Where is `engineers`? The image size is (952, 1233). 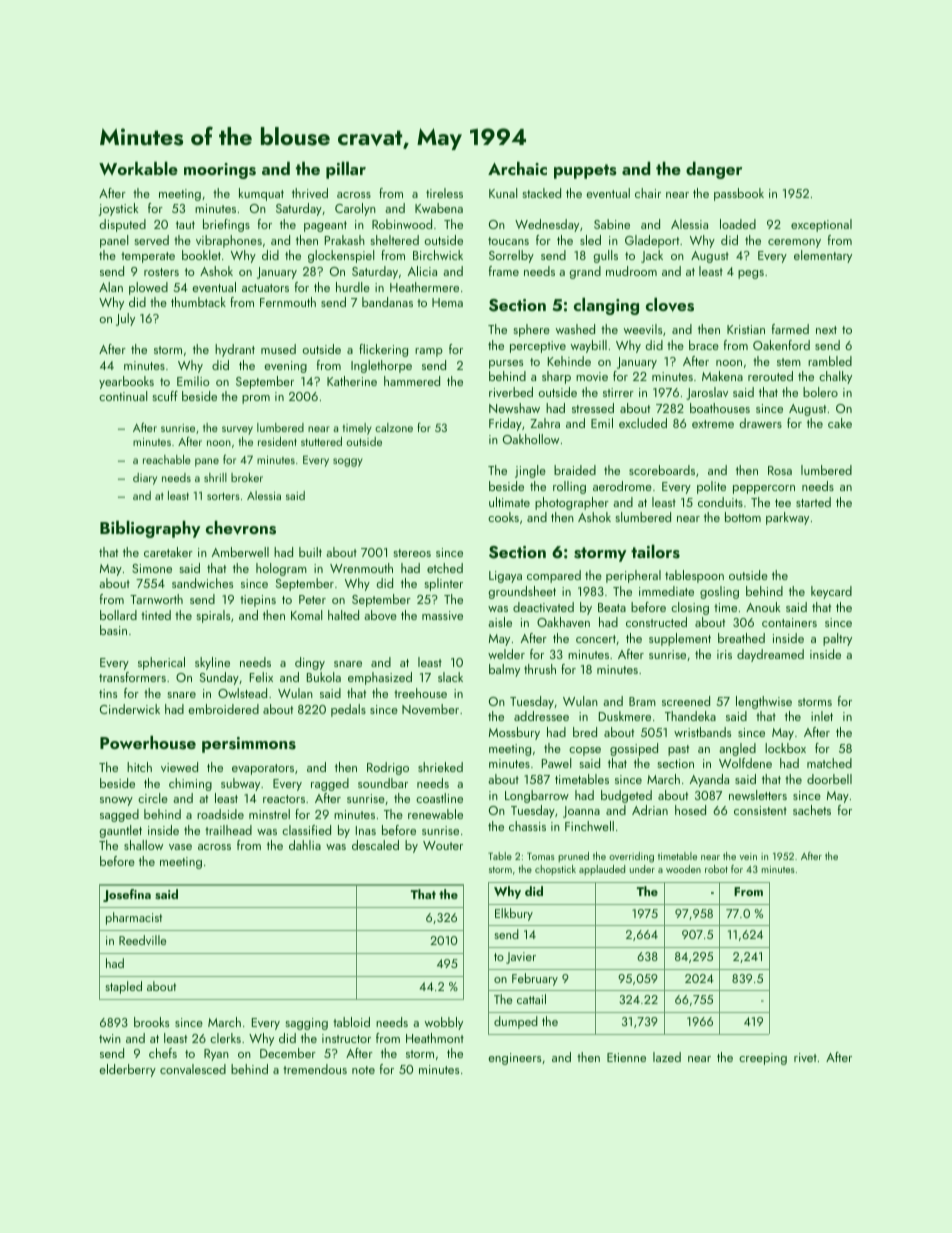
engineers is located at coordinates (514, 1059).
